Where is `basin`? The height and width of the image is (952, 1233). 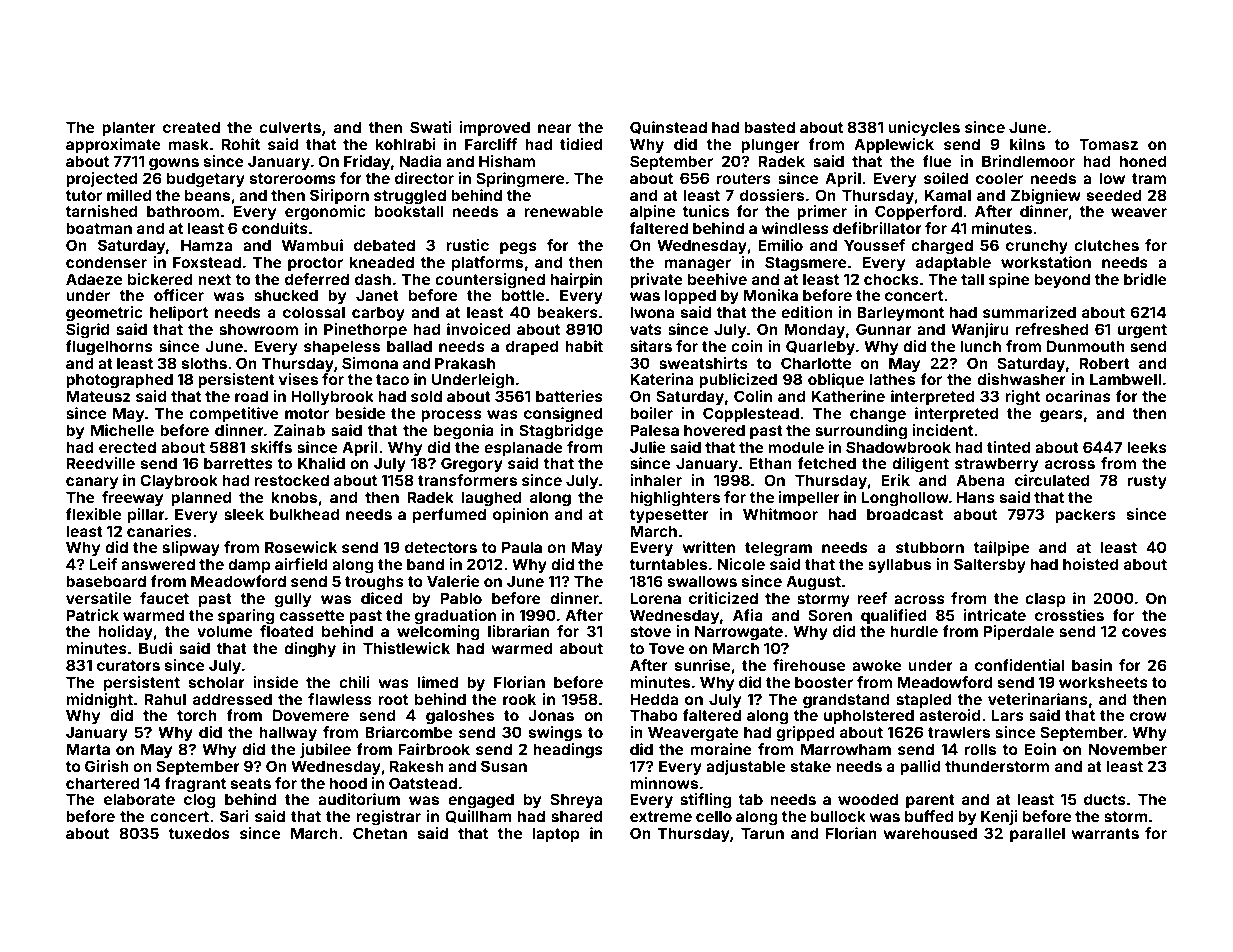
basin is located at coordinates (1092, 665).
